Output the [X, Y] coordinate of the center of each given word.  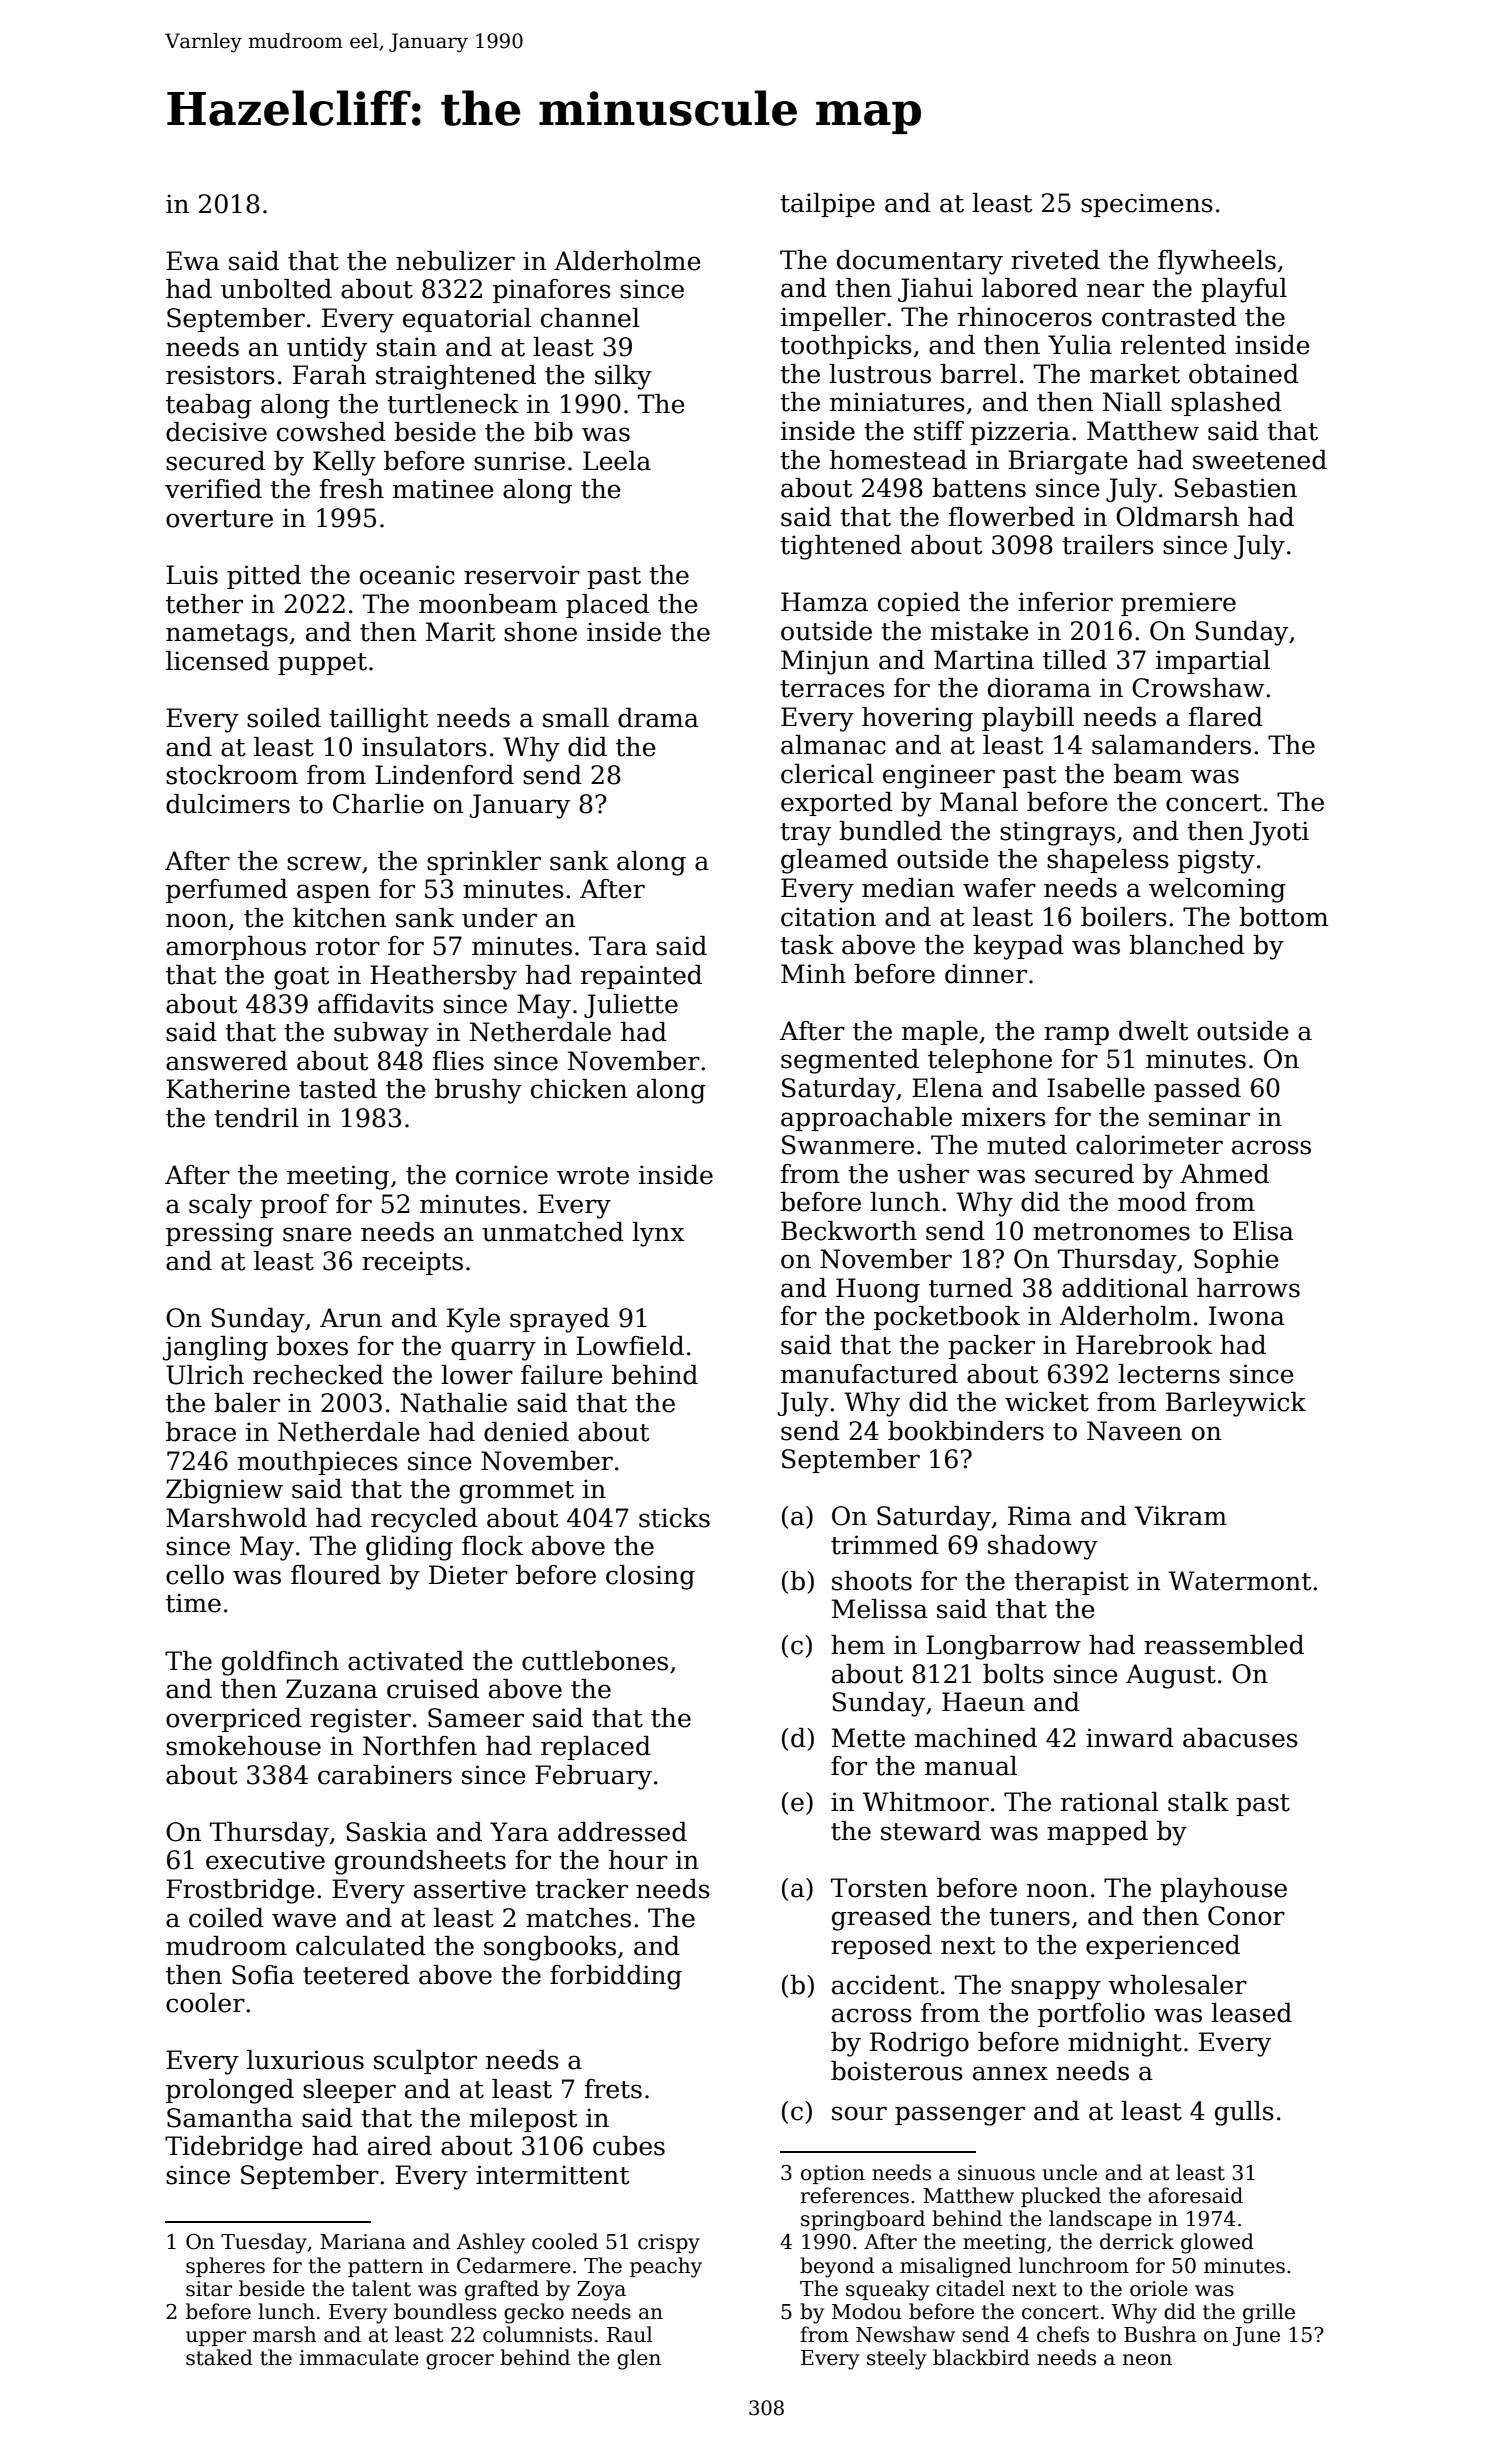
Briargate [1068, 462]
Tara [618, 946]
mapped [1097, 1833]
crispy [669, 2244]
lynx [658, 1234]
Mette [868, 1738]
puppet [322, 664]
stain [406, 347]
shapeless [1108, 861]
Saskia [386, 1832]
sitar [209, 2289]
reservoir [522, 575]
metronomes [1111, 1232]
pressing [220, 1234]
